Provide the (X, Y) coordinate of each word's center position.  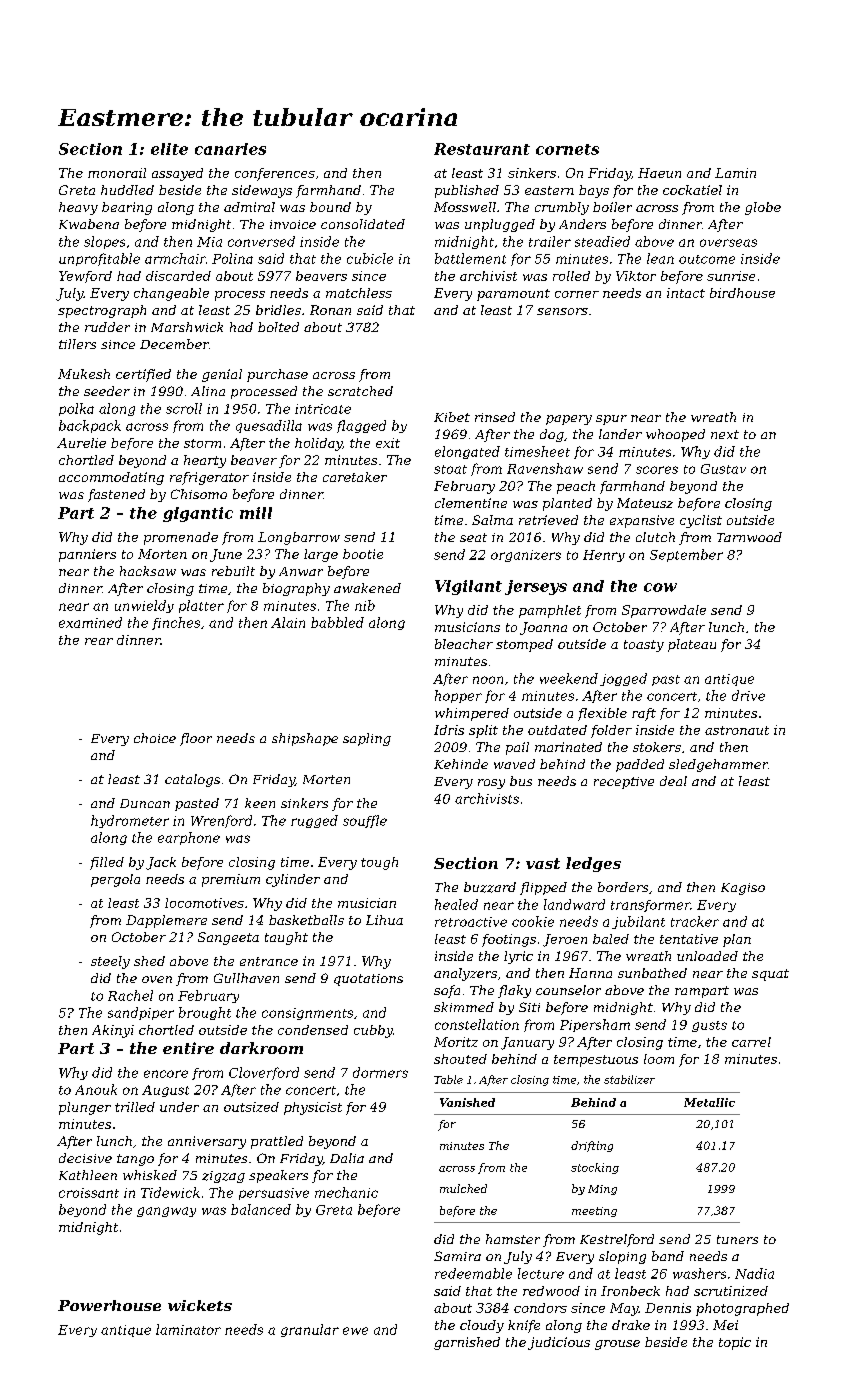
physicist (313, 1108)
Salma (492, 520)
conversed (261, 241)
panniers (87, 555)
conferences (275, 174)
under (179, 1107)
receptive (624, 783)
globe (763, 208)
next (725, 434)
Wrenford (221, 821)
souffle (365, 821)
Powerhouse (109, 1305)
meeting (594, 1212)
